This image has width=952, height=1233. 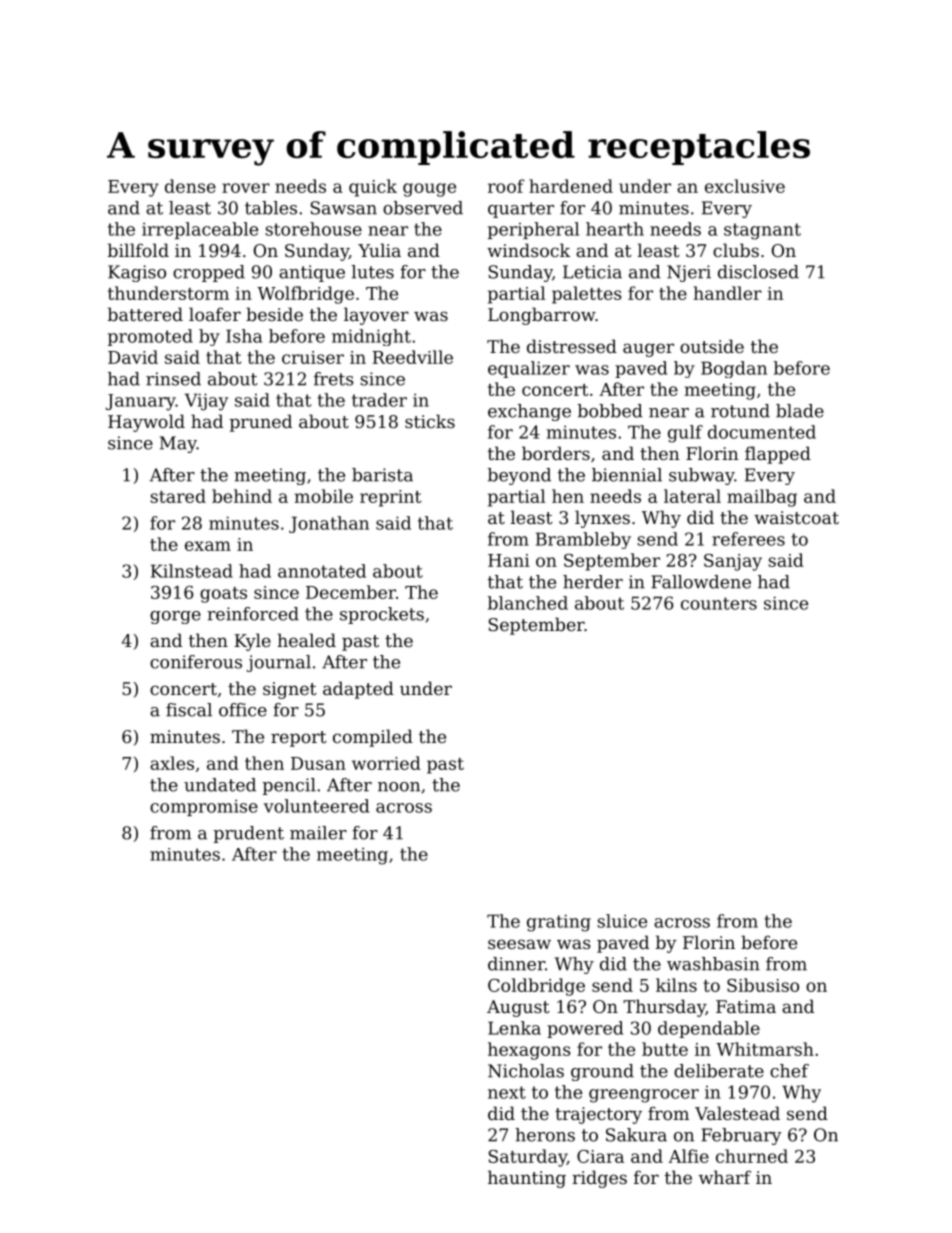 I want to click on roof, so click(x=506, y=186).
